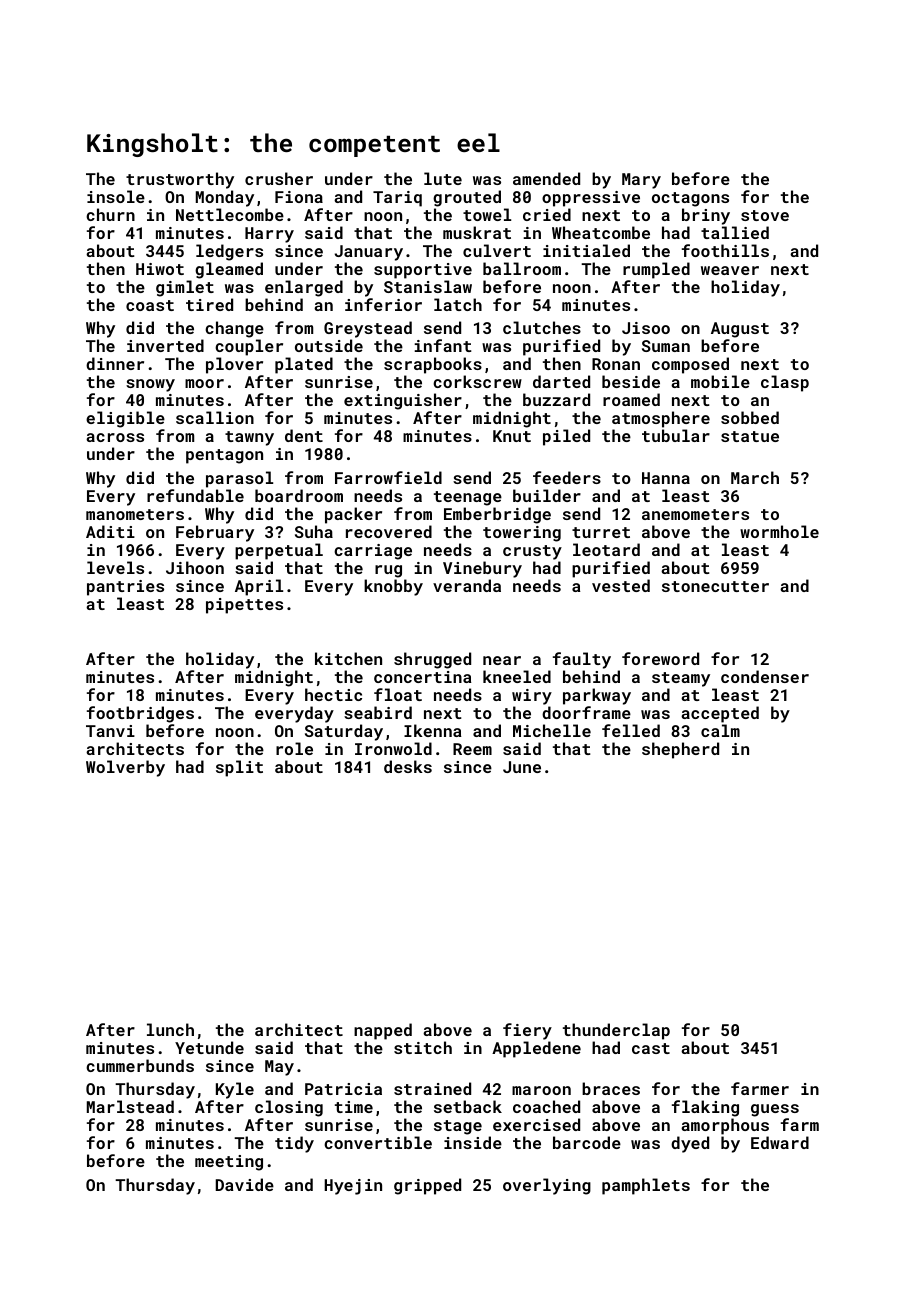  What do you see at coordinates (641, 181) in the screenshot?
I see `Mary` at bounding box center [641, 181].
